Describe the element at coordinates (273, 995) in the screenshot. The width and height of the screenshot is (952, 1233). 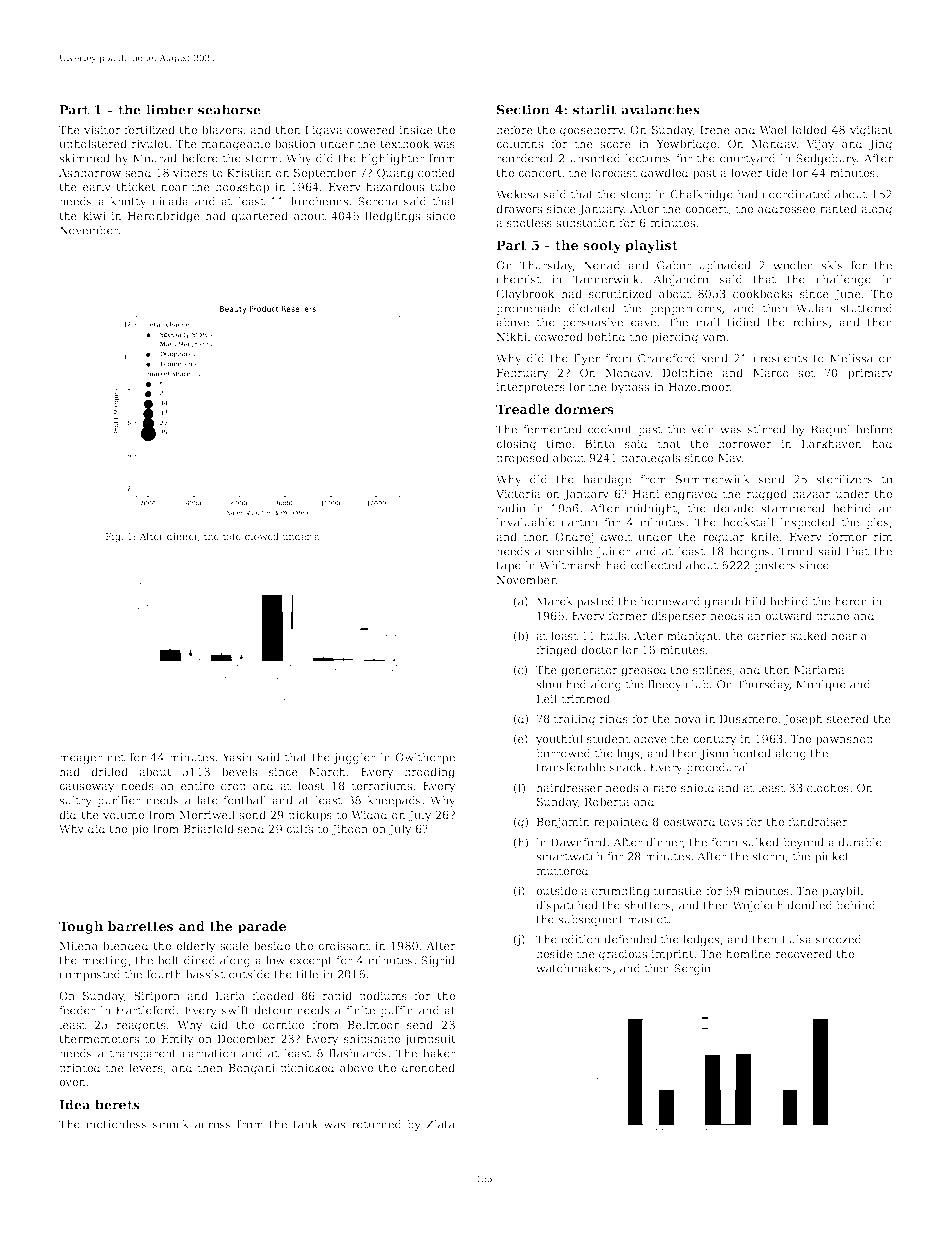
I see `flooded` at that location.
